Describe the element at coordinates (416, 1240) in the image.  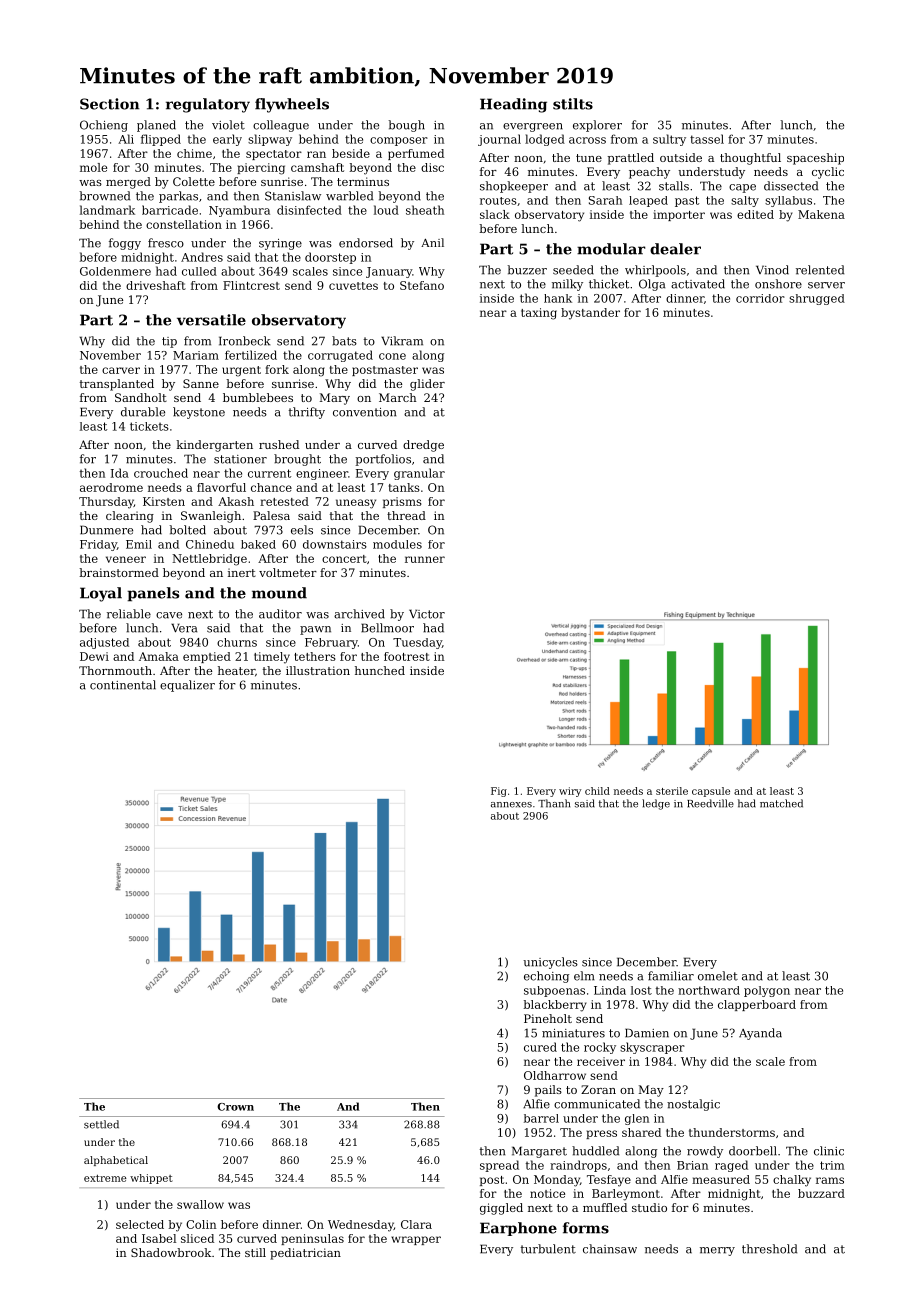
I see `wrapper` at that location.
